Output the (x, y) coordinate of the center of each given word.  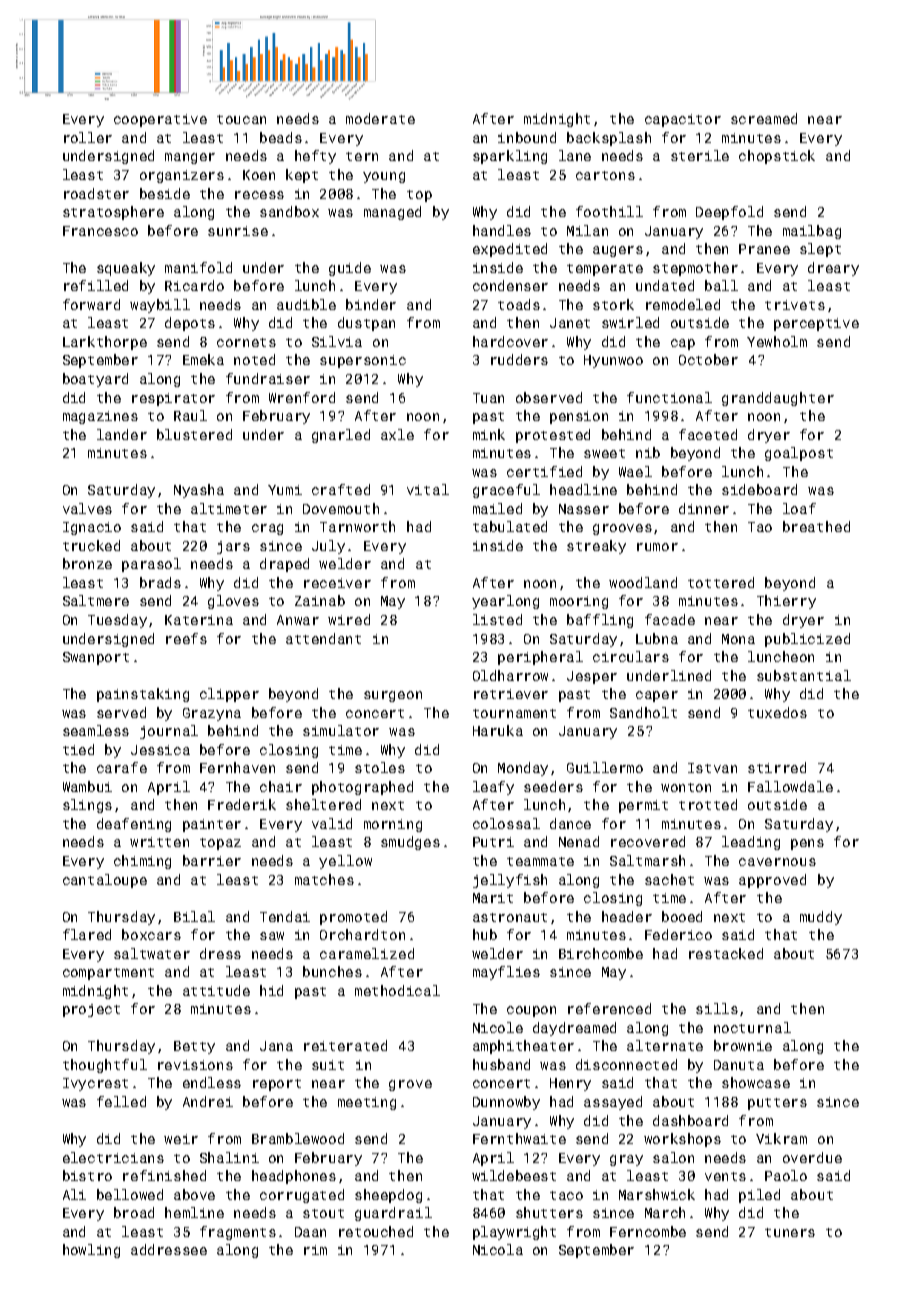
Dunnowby (506, 1103)
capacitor (683, 120)
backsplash (609, 139)
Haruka (498, 730)
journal (169, 732)
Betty (194, 1047)
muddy (821, 918)
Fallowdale (790, 786)
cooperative (160, 120)
